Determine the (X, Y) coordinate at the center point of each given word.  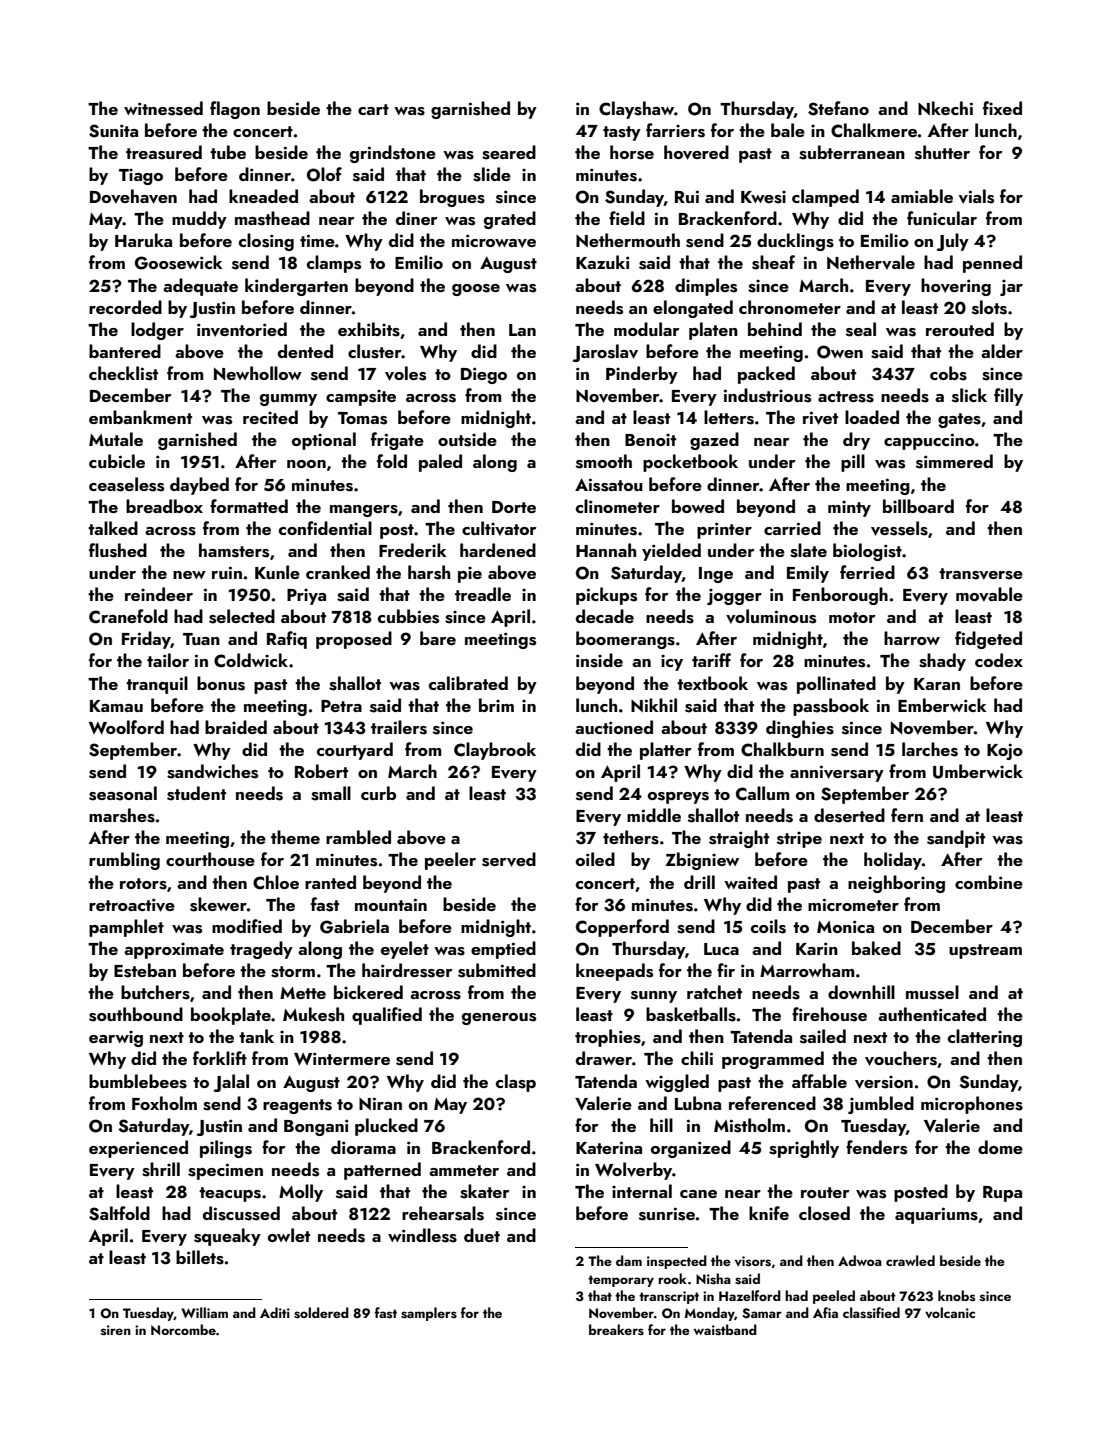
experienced (138, 1149)
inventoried (242, 329)
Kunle (277, 572)
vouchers (901, 1058)
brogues (452, 198)
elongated (693, 309)
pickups (606, 596)
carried (792, 528)
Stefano (838, 108)
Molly (301, 1193)
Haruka (143, 240)
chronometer (790, 307)
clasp (516, 1083)
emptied (503, 950)
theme (295, 837)
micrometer (853, 904)
